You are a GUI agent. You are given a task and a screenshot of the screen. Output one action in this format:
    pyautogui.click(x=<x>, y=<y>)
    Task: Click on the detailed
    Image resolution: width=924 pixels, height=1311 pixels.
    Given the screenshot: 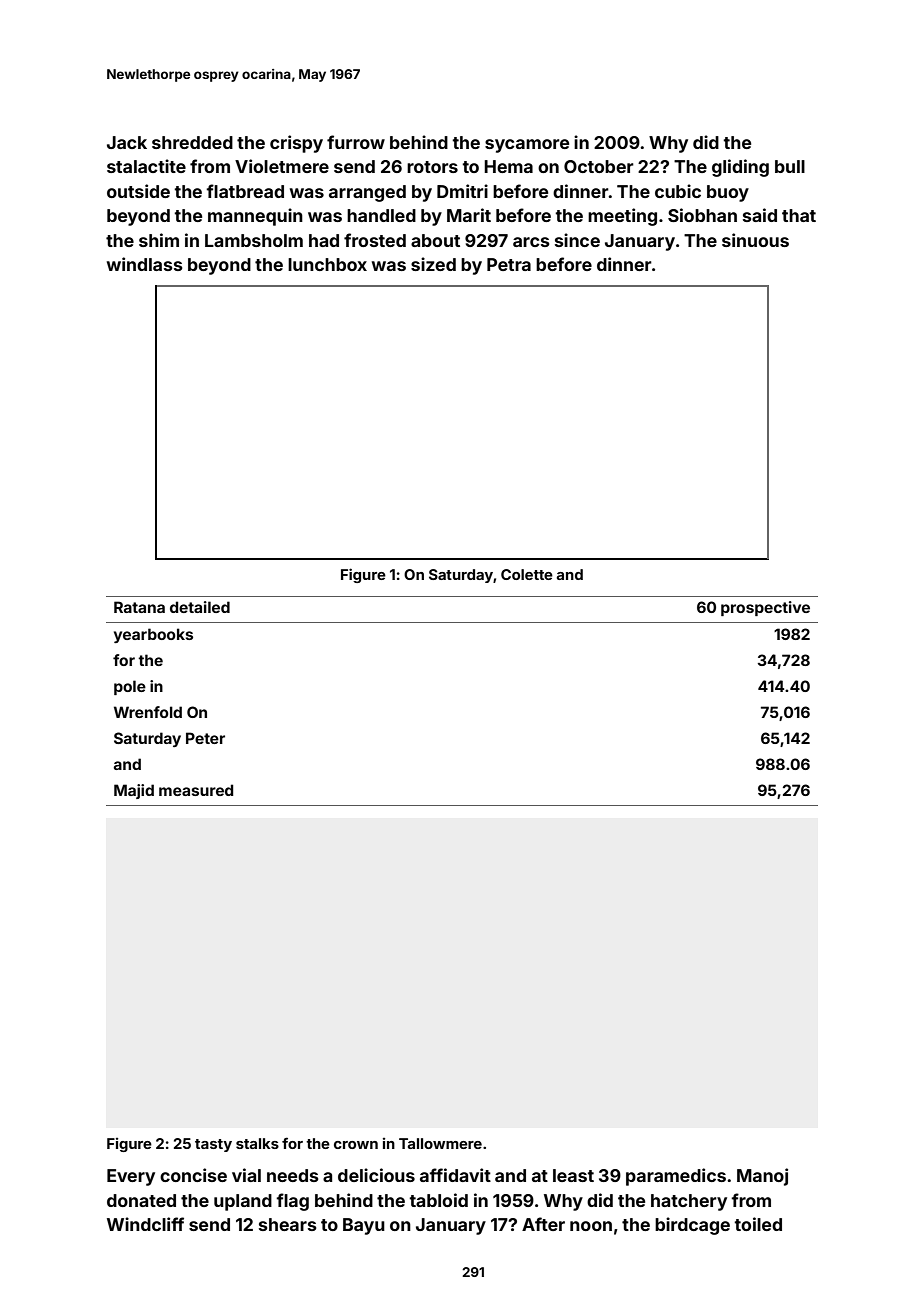 What is the action you would take?
    pyautogui.click(x=200, y=607)
